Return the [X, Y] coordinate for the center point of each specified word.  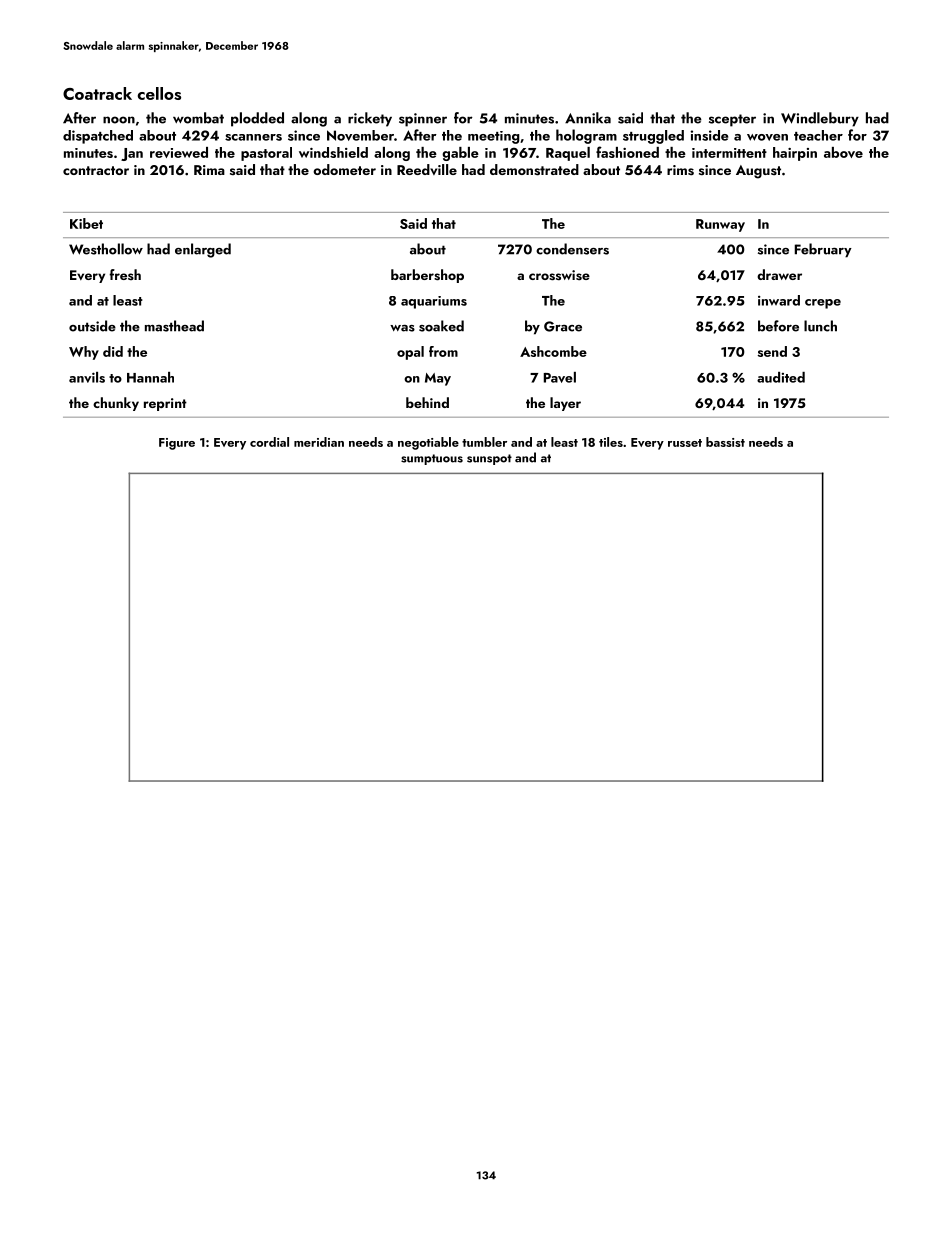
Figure [177, 444]
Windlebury [820, 119]
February [823, 250]
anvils [87, 377]
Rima [209, 170]
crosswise [559, 275]
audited [781, 377]
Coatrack [97, 93]
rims [680, 170]
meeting [493, 137]
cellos [159, 93]
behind [427, 402]
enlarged [203, 250]
